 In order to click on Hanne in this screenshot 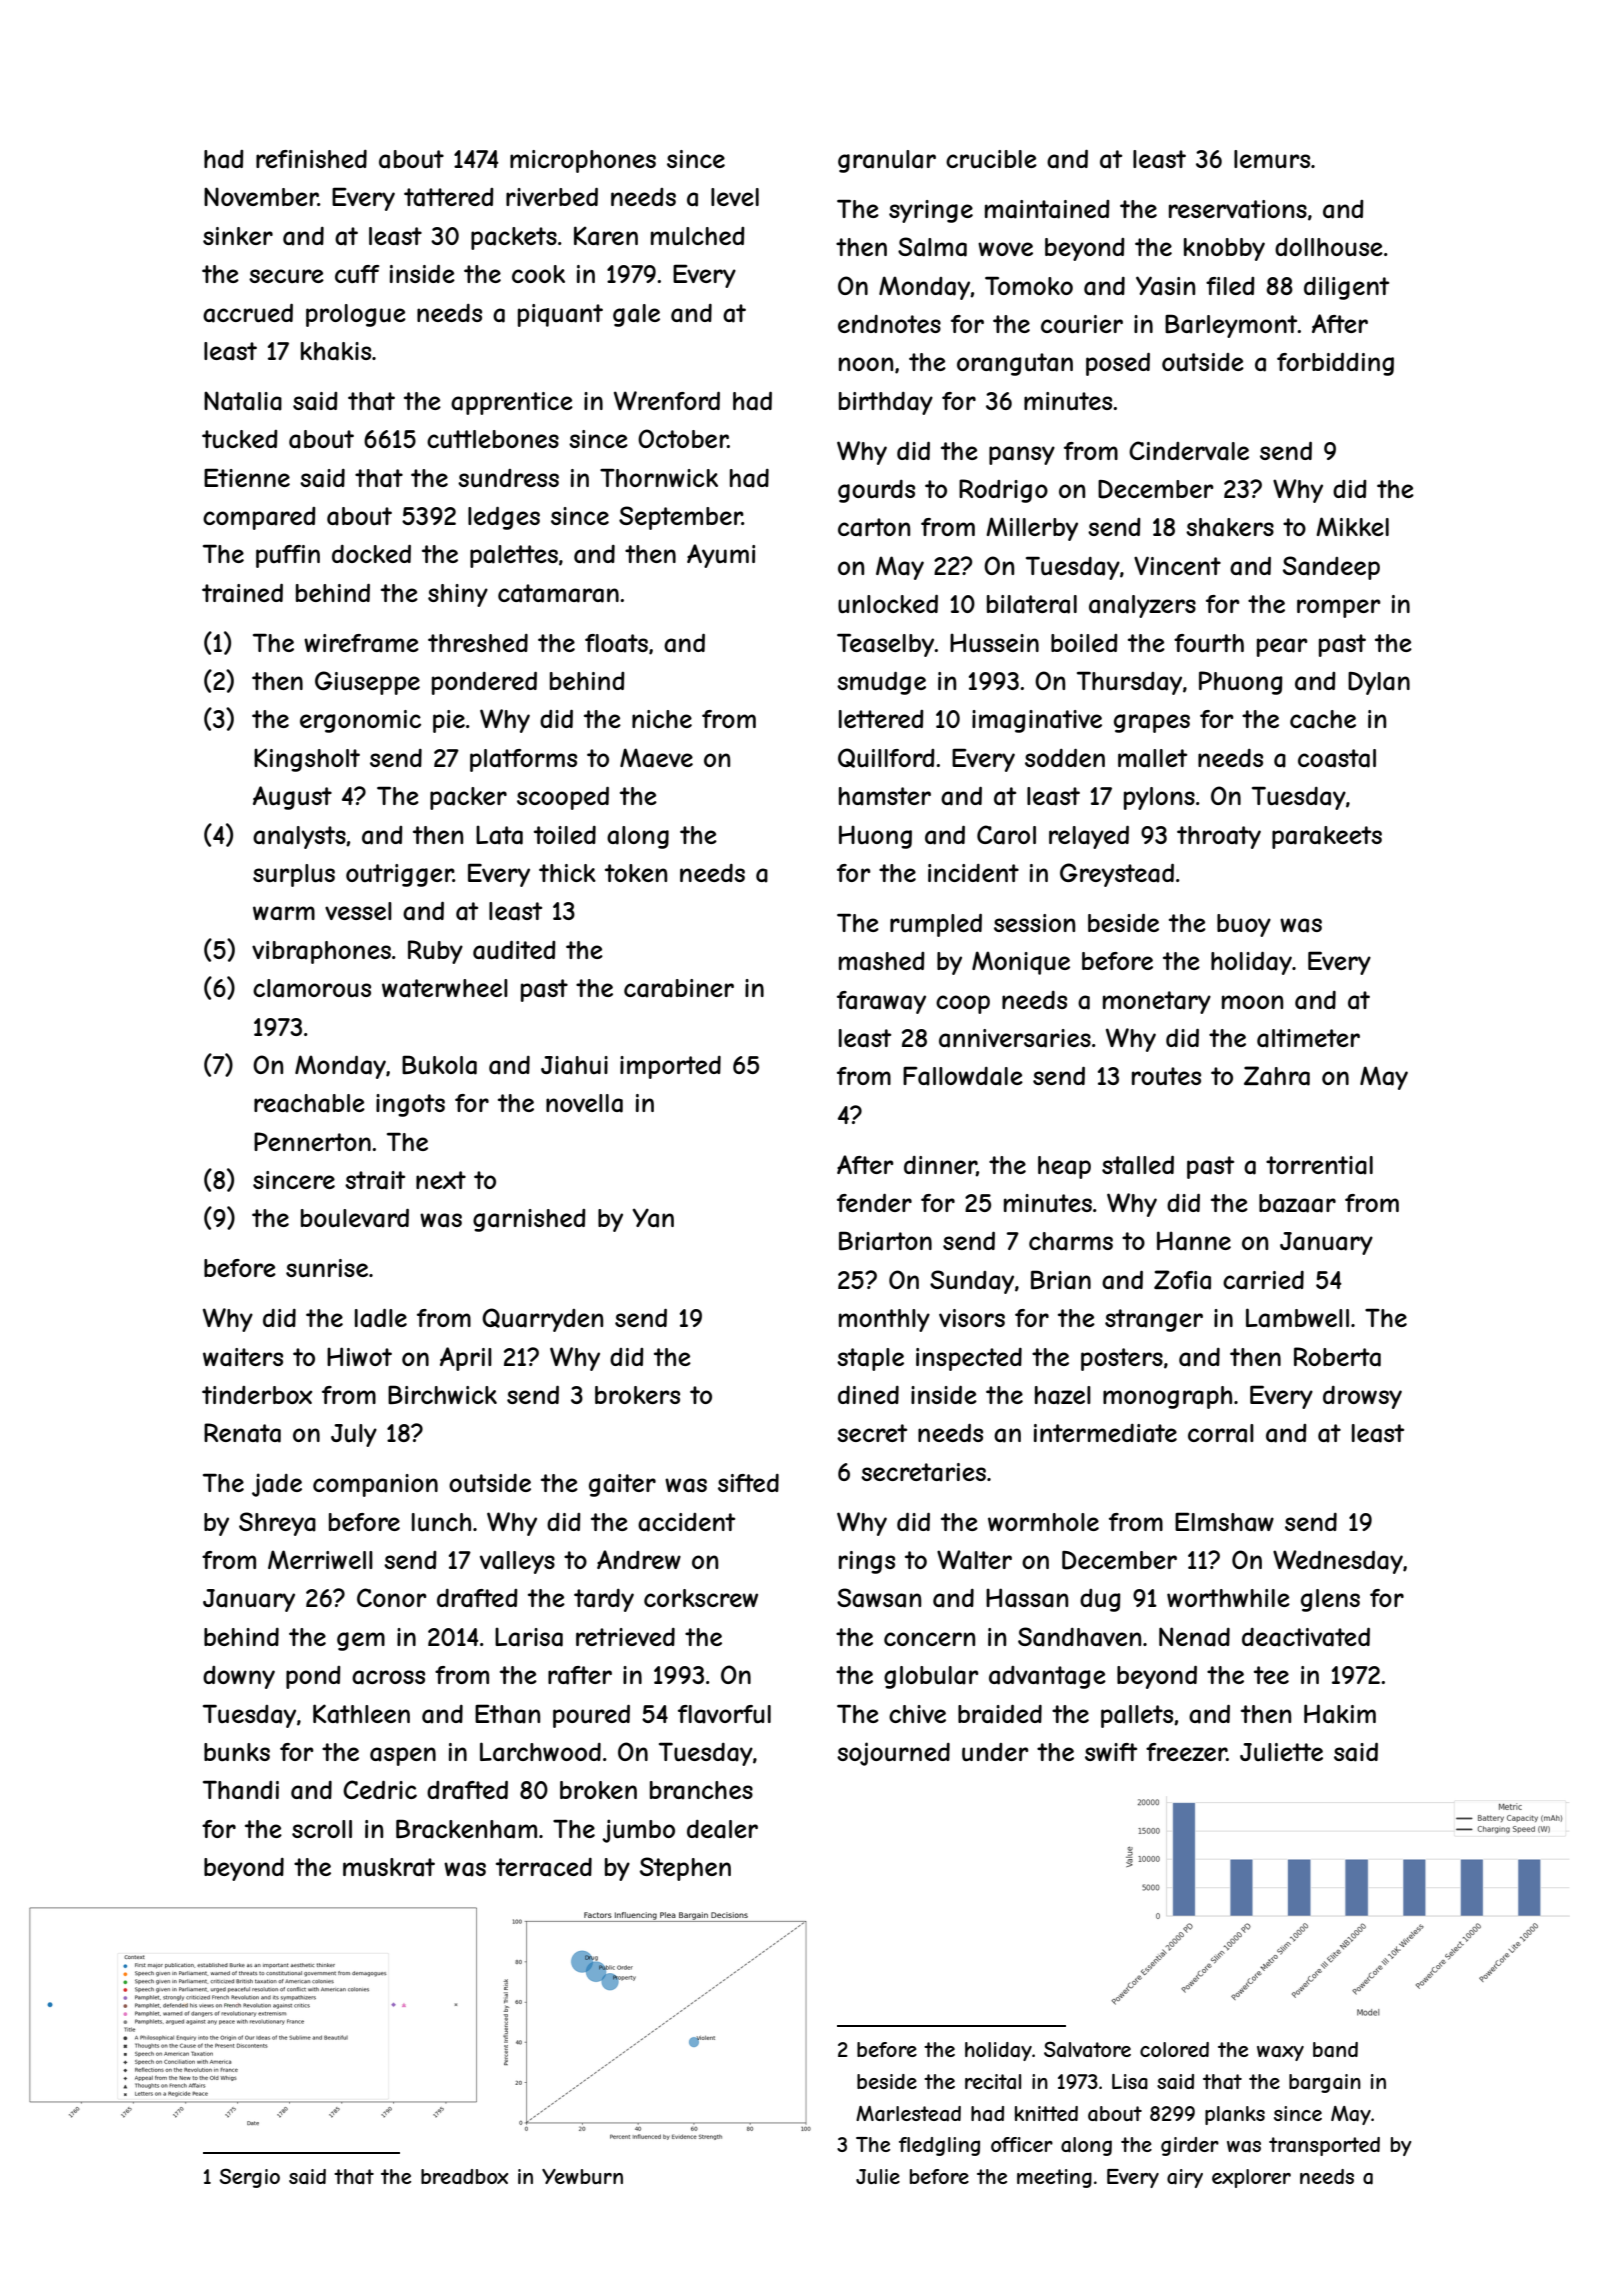, I will do `click(1194, 1241)`.
